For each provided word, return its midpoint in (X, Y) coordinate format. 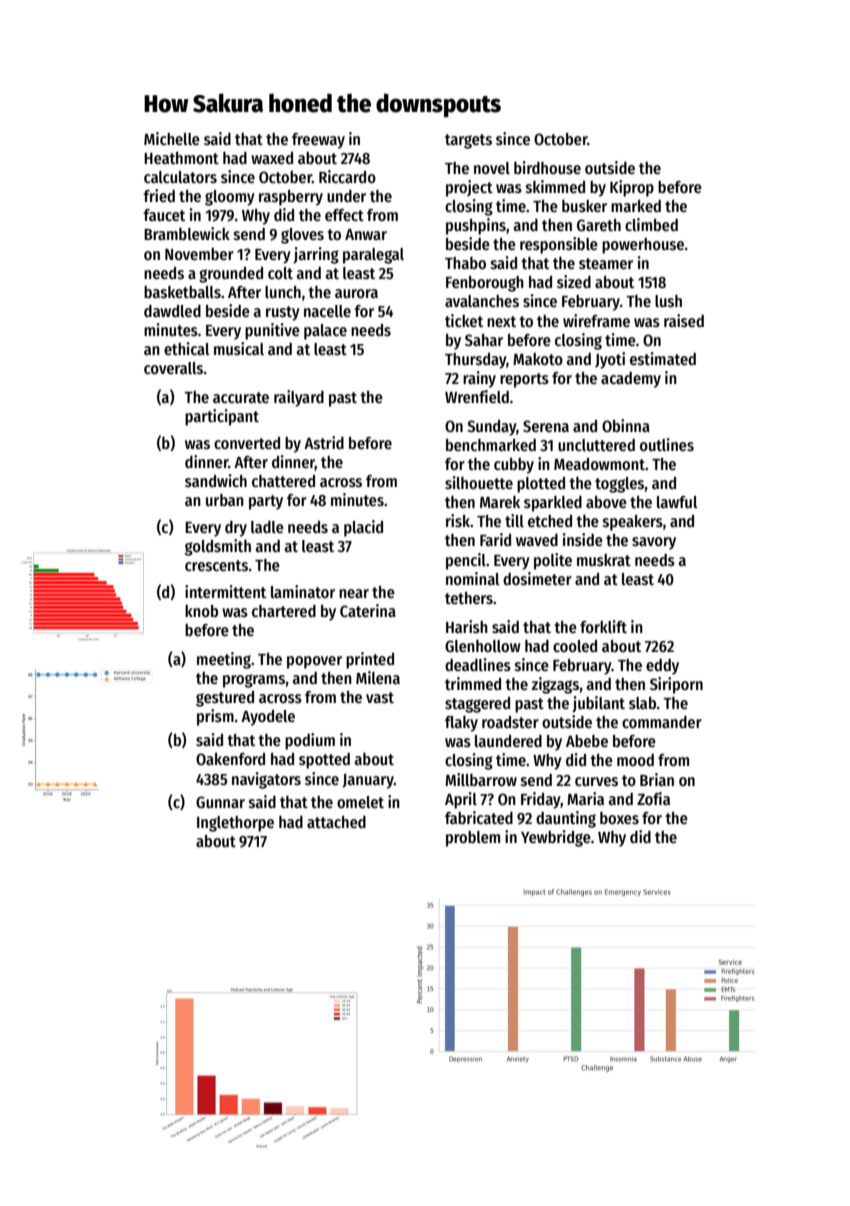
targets (468, 141)
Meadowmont (599, 464)
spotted (324, 761)
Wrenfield (477, 396)
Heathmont (181, 158)
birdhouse (547, 168)
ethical (186, 348)
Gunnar (220, 802)
